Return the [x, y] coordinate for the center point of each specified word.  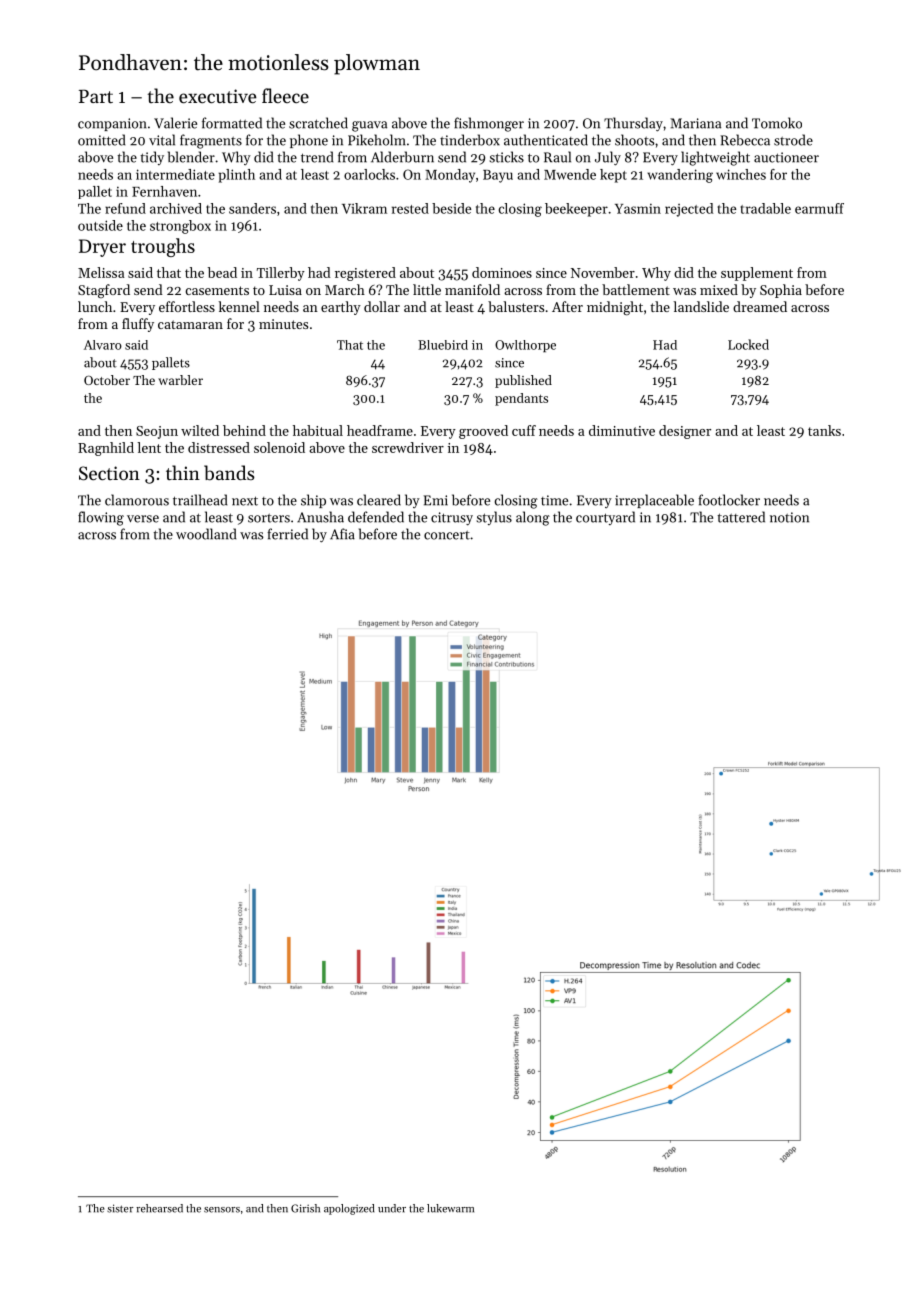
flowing [101, 518]
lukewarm [450, 1208]
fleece [285, 95]
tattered [741, 517]
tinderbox [470, 140]
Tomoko [777, 123]
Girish [305, 1208]
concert [447, 535]
